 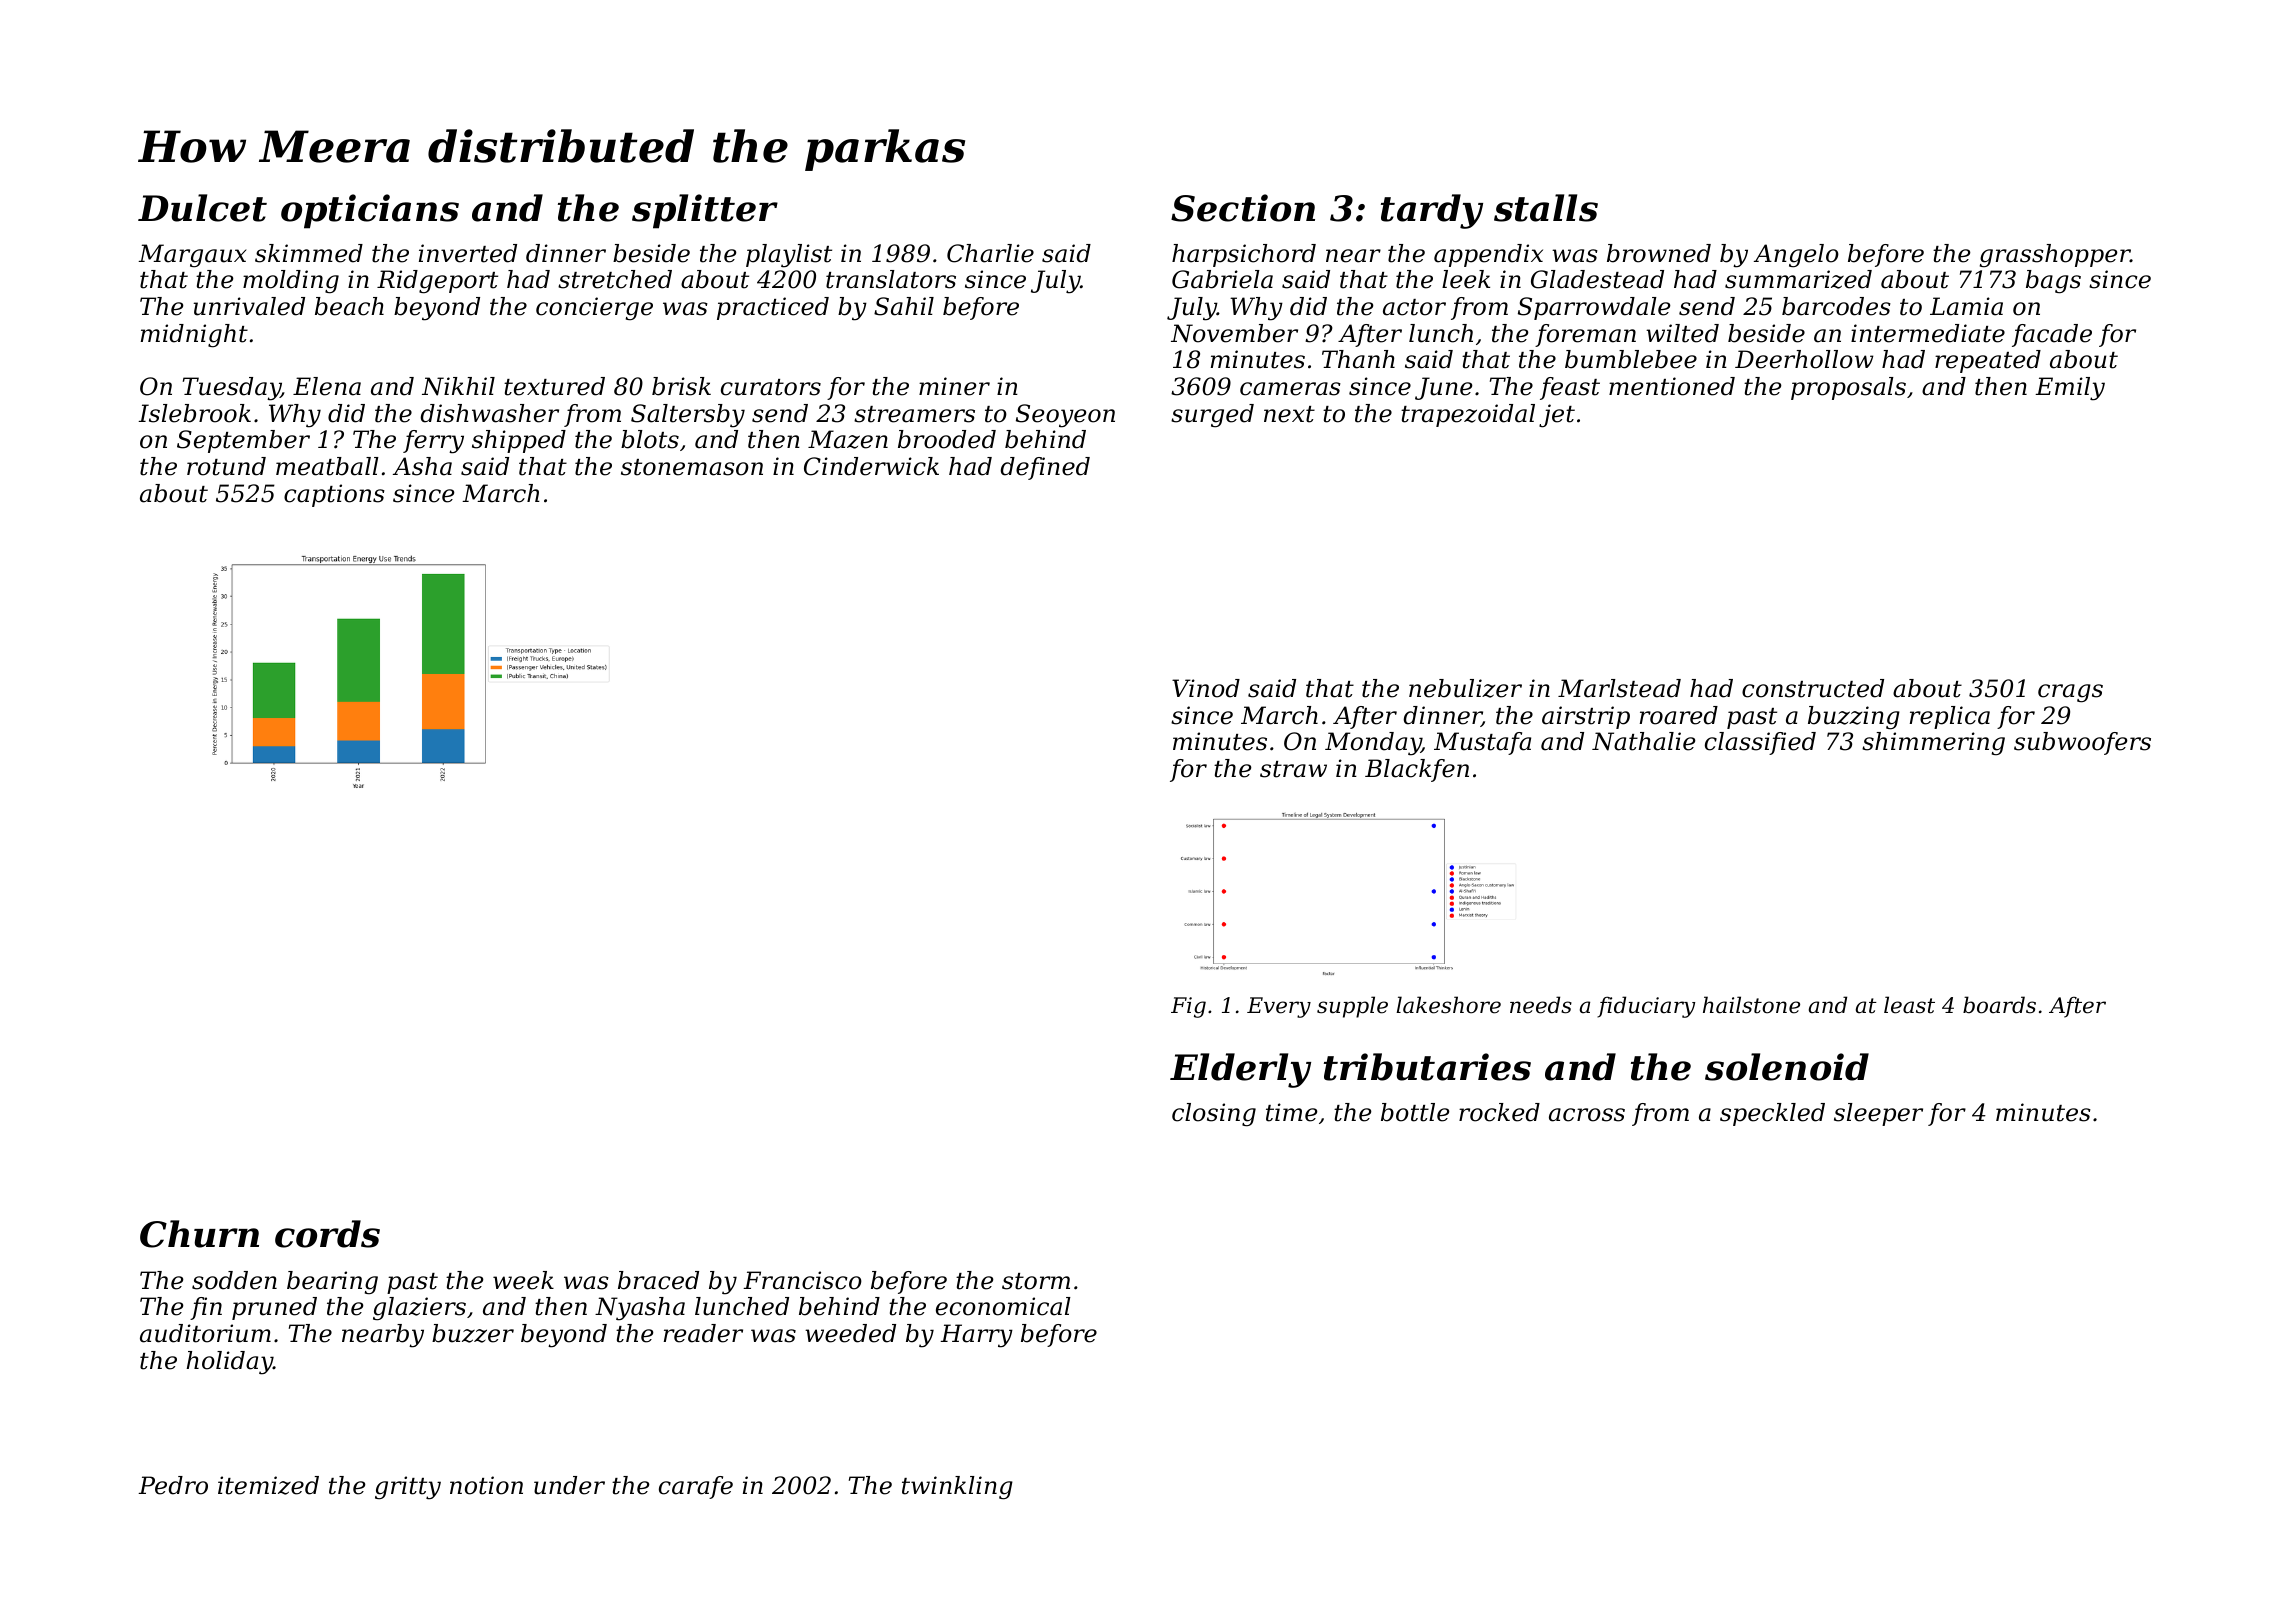 What do you see at coordinates (1570, 388) in the screenshot?
I see `feast` at bounding box center [1570, 388].
